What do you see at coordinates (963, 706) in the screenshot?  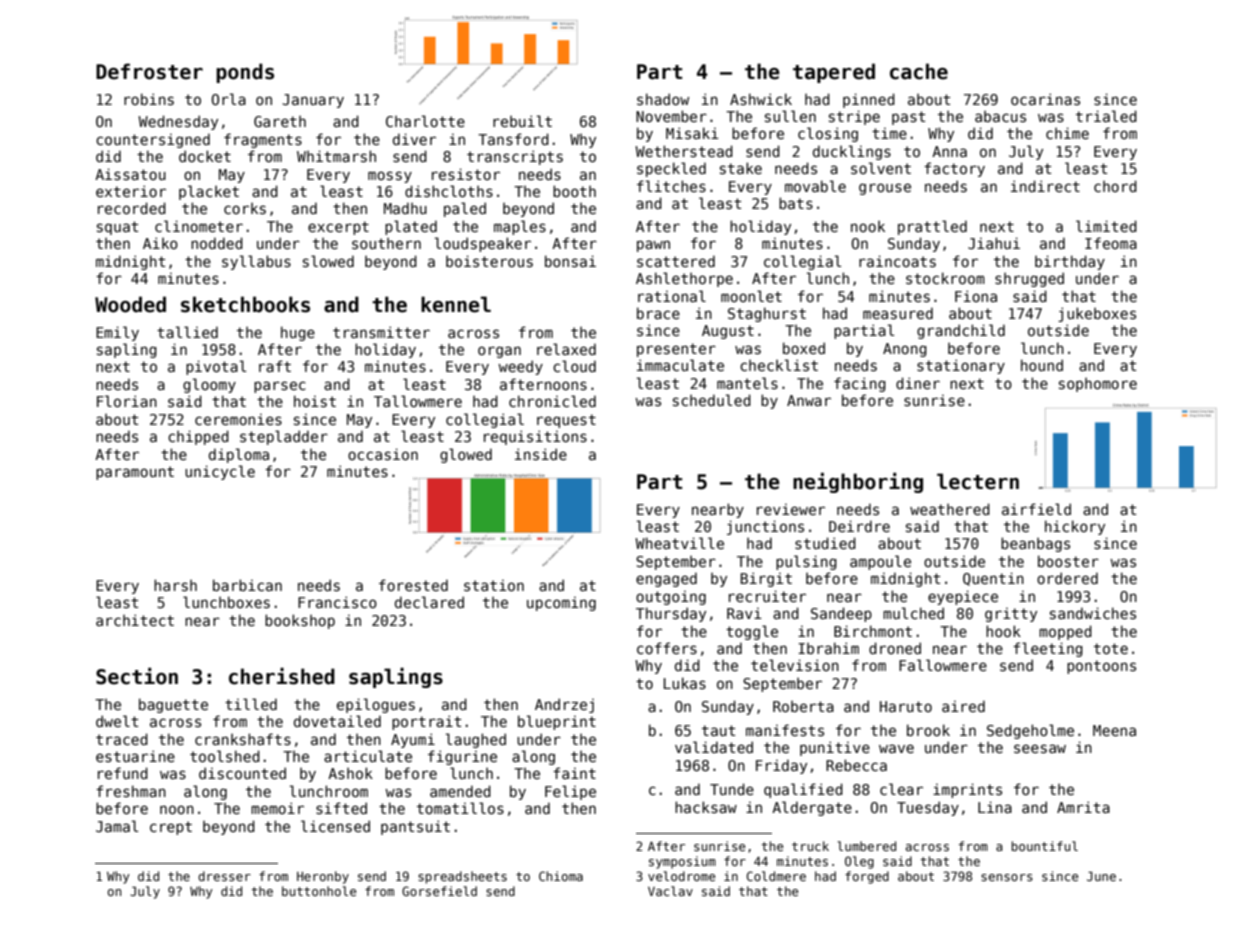 I see `aired` at bounding box center [963, 706].
